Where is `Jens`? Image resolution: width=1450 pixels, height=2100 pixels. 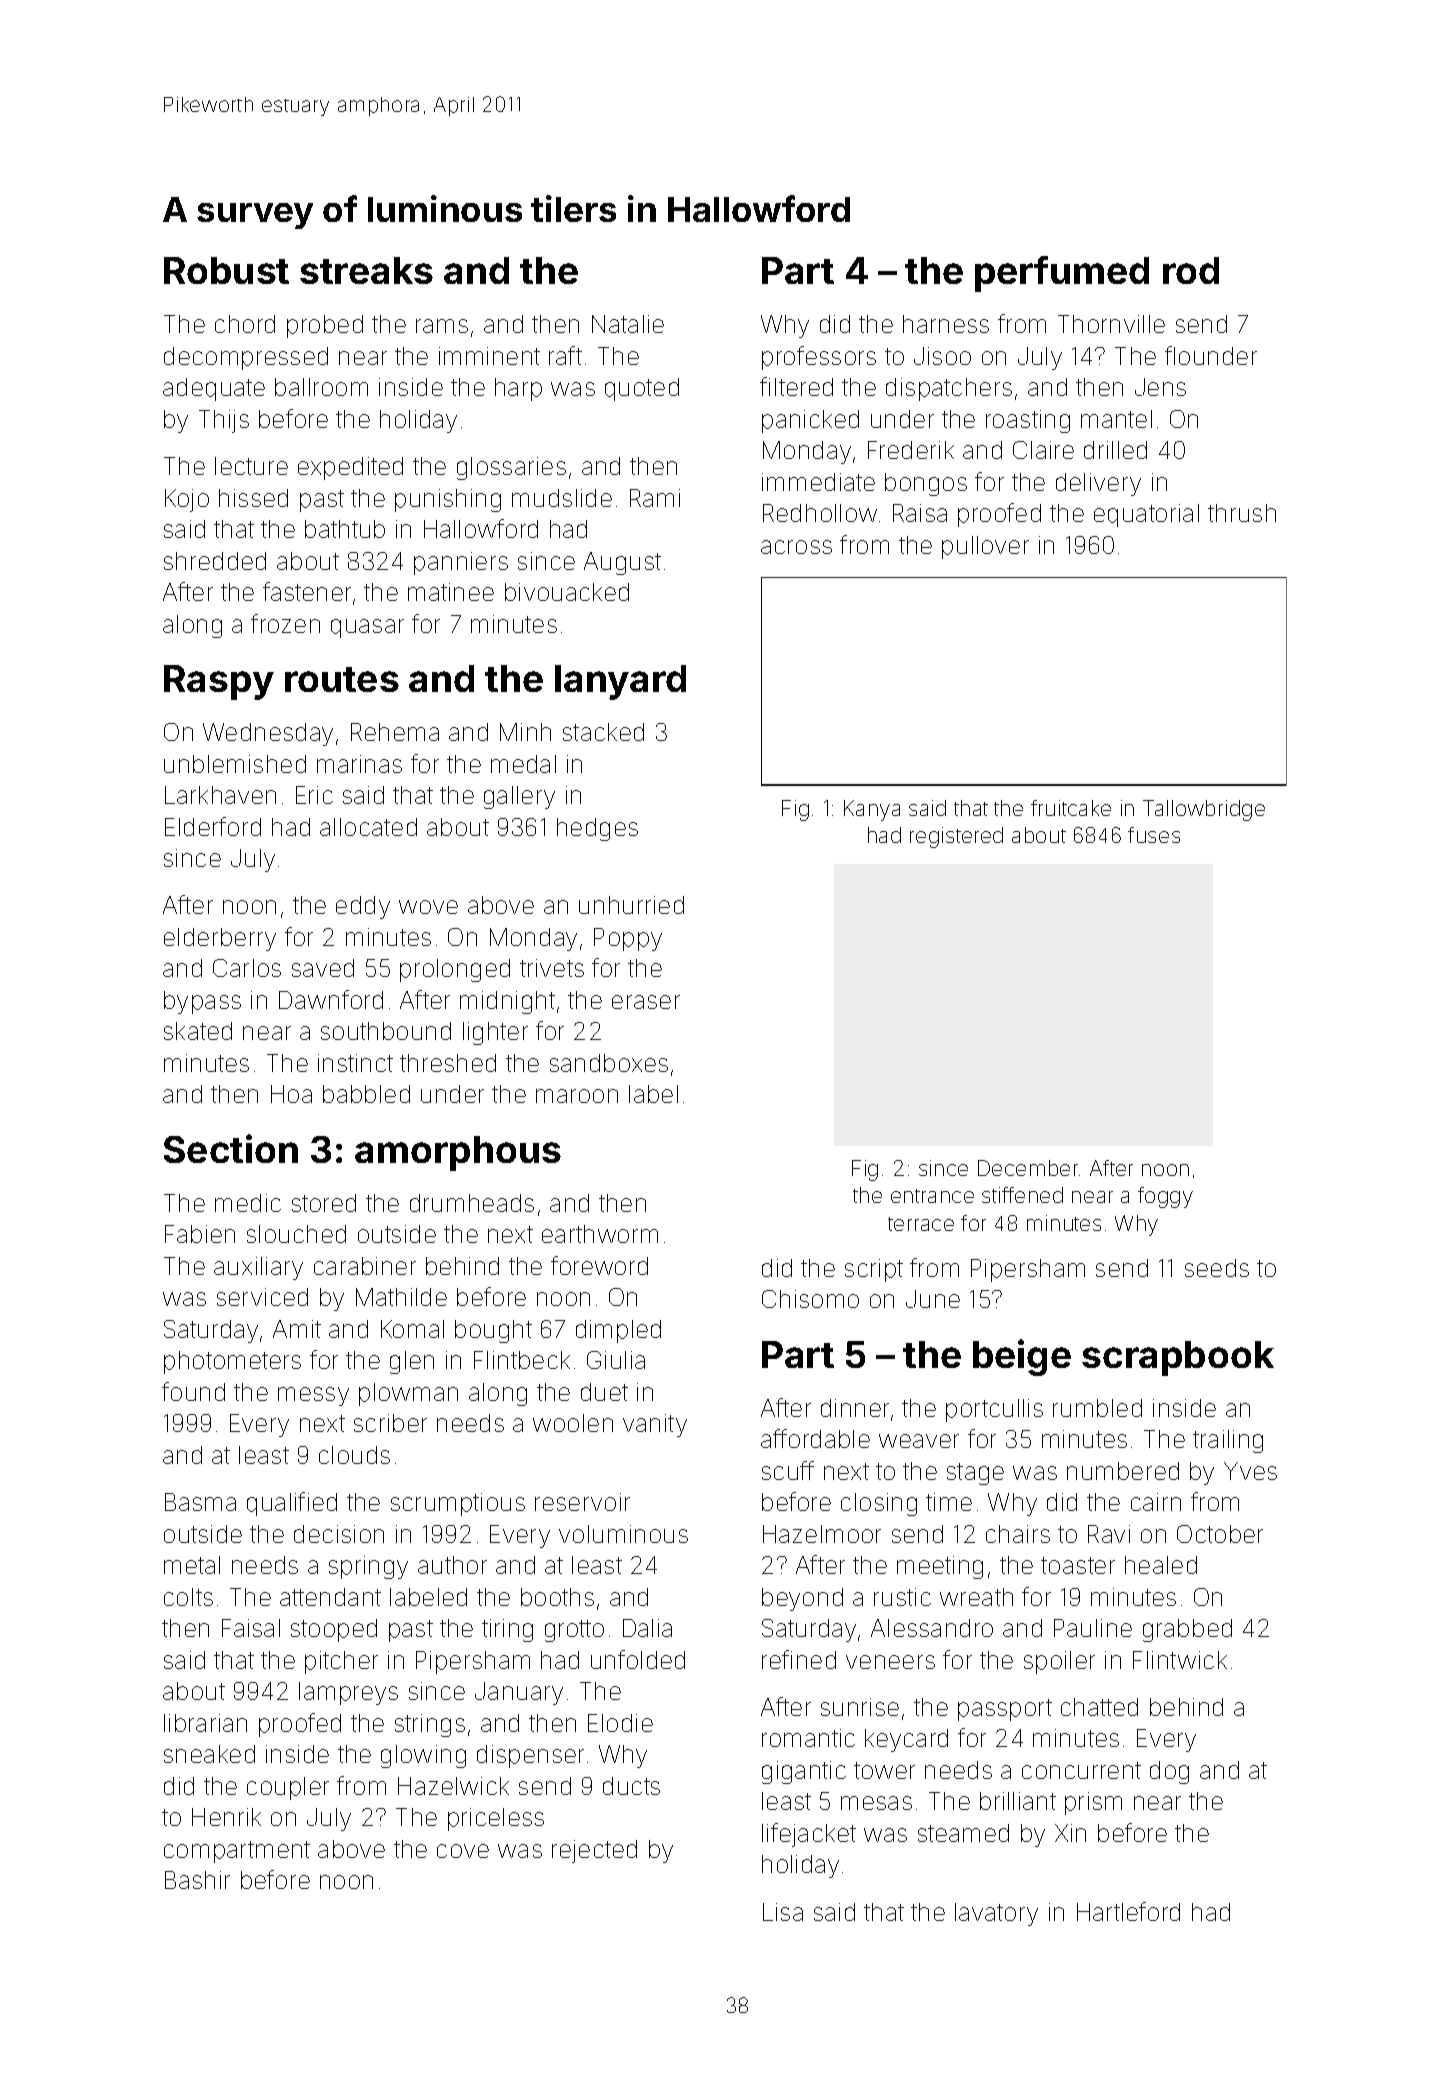
Jens is located at coordinates (1160, 387).
